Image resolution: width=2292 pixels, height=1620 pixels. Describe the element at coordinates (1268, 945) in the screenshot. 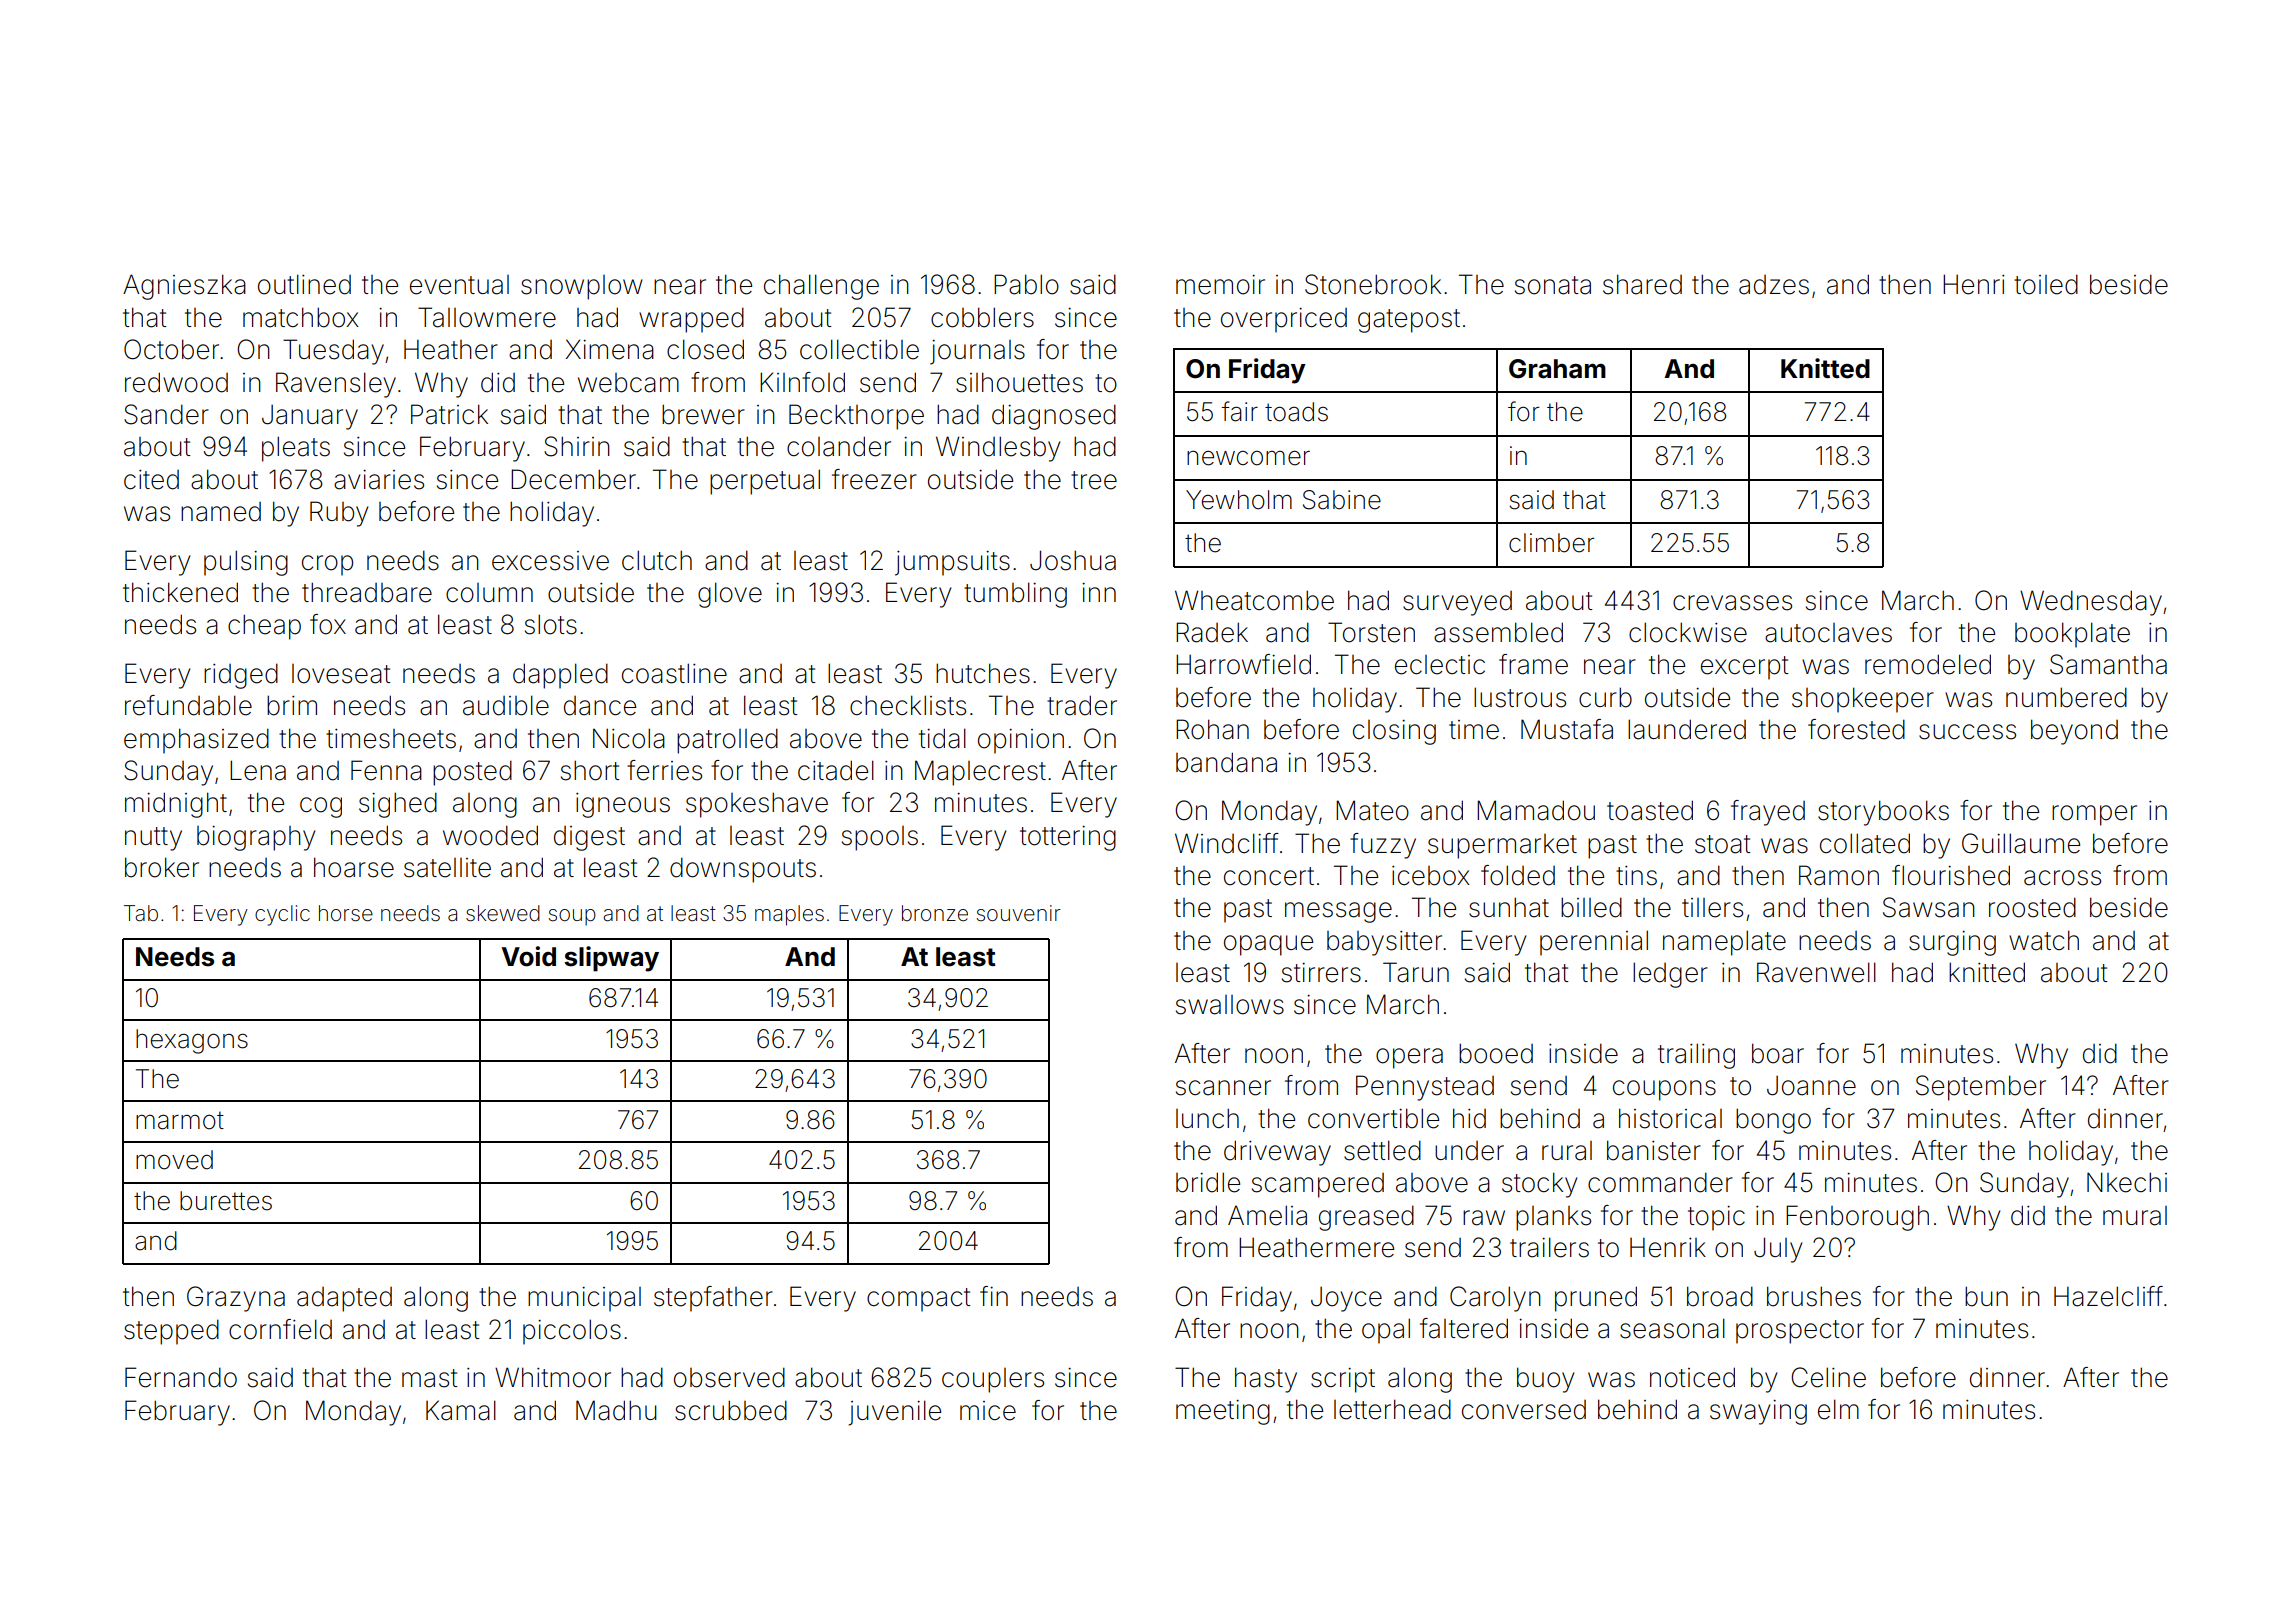

I see `opaque` at that location.
